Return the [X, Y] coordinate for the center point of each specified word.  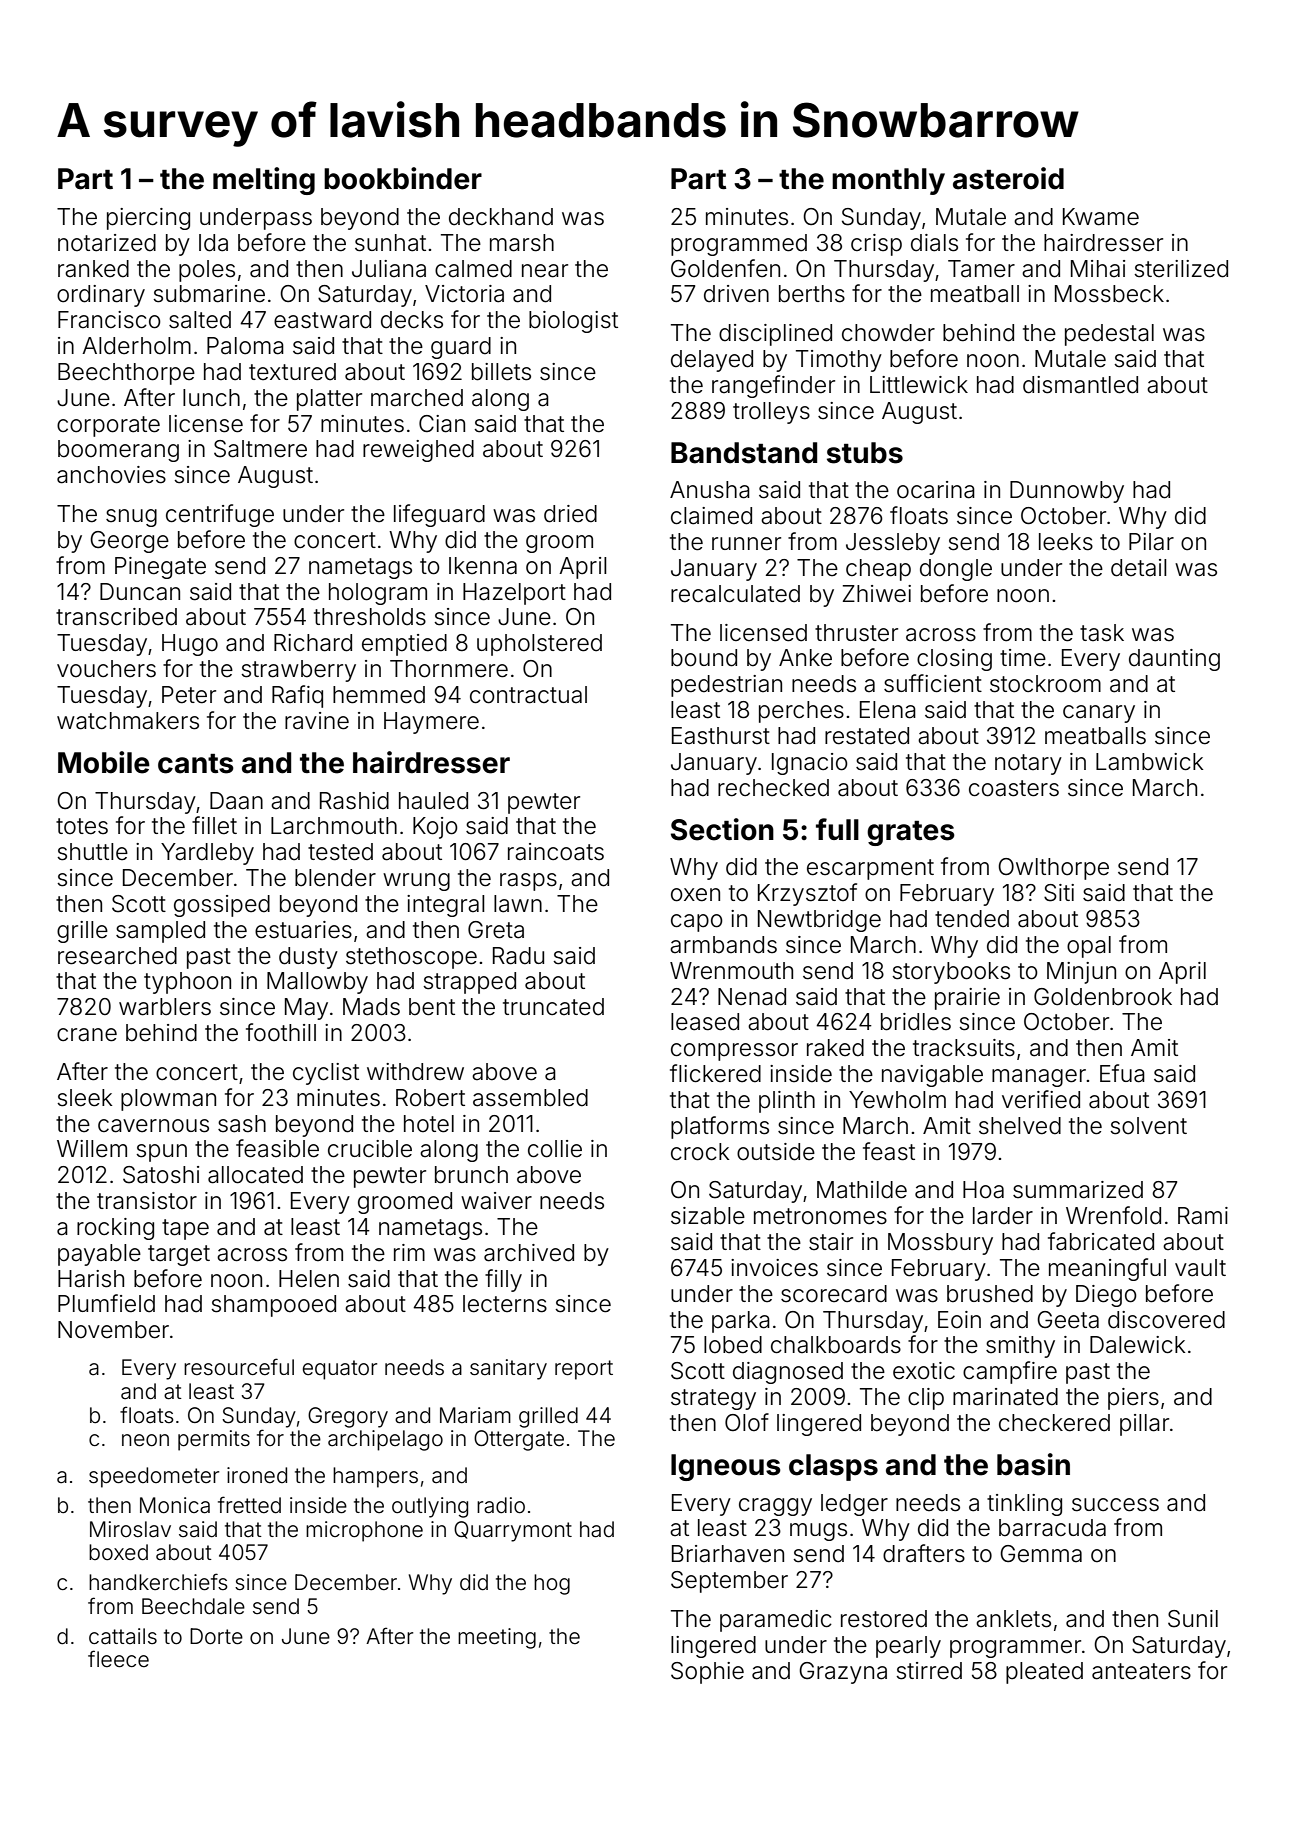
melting [264, 181]
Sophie [707, 1673]
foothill [281, 1032]
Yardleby [207, 854]
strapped [469, 983]
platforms [720, 1127]
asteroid [1008, 178]
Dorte [216, 1636]
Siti [1059, 893]
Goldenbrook [1103, 997]
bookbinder [403, 178]
